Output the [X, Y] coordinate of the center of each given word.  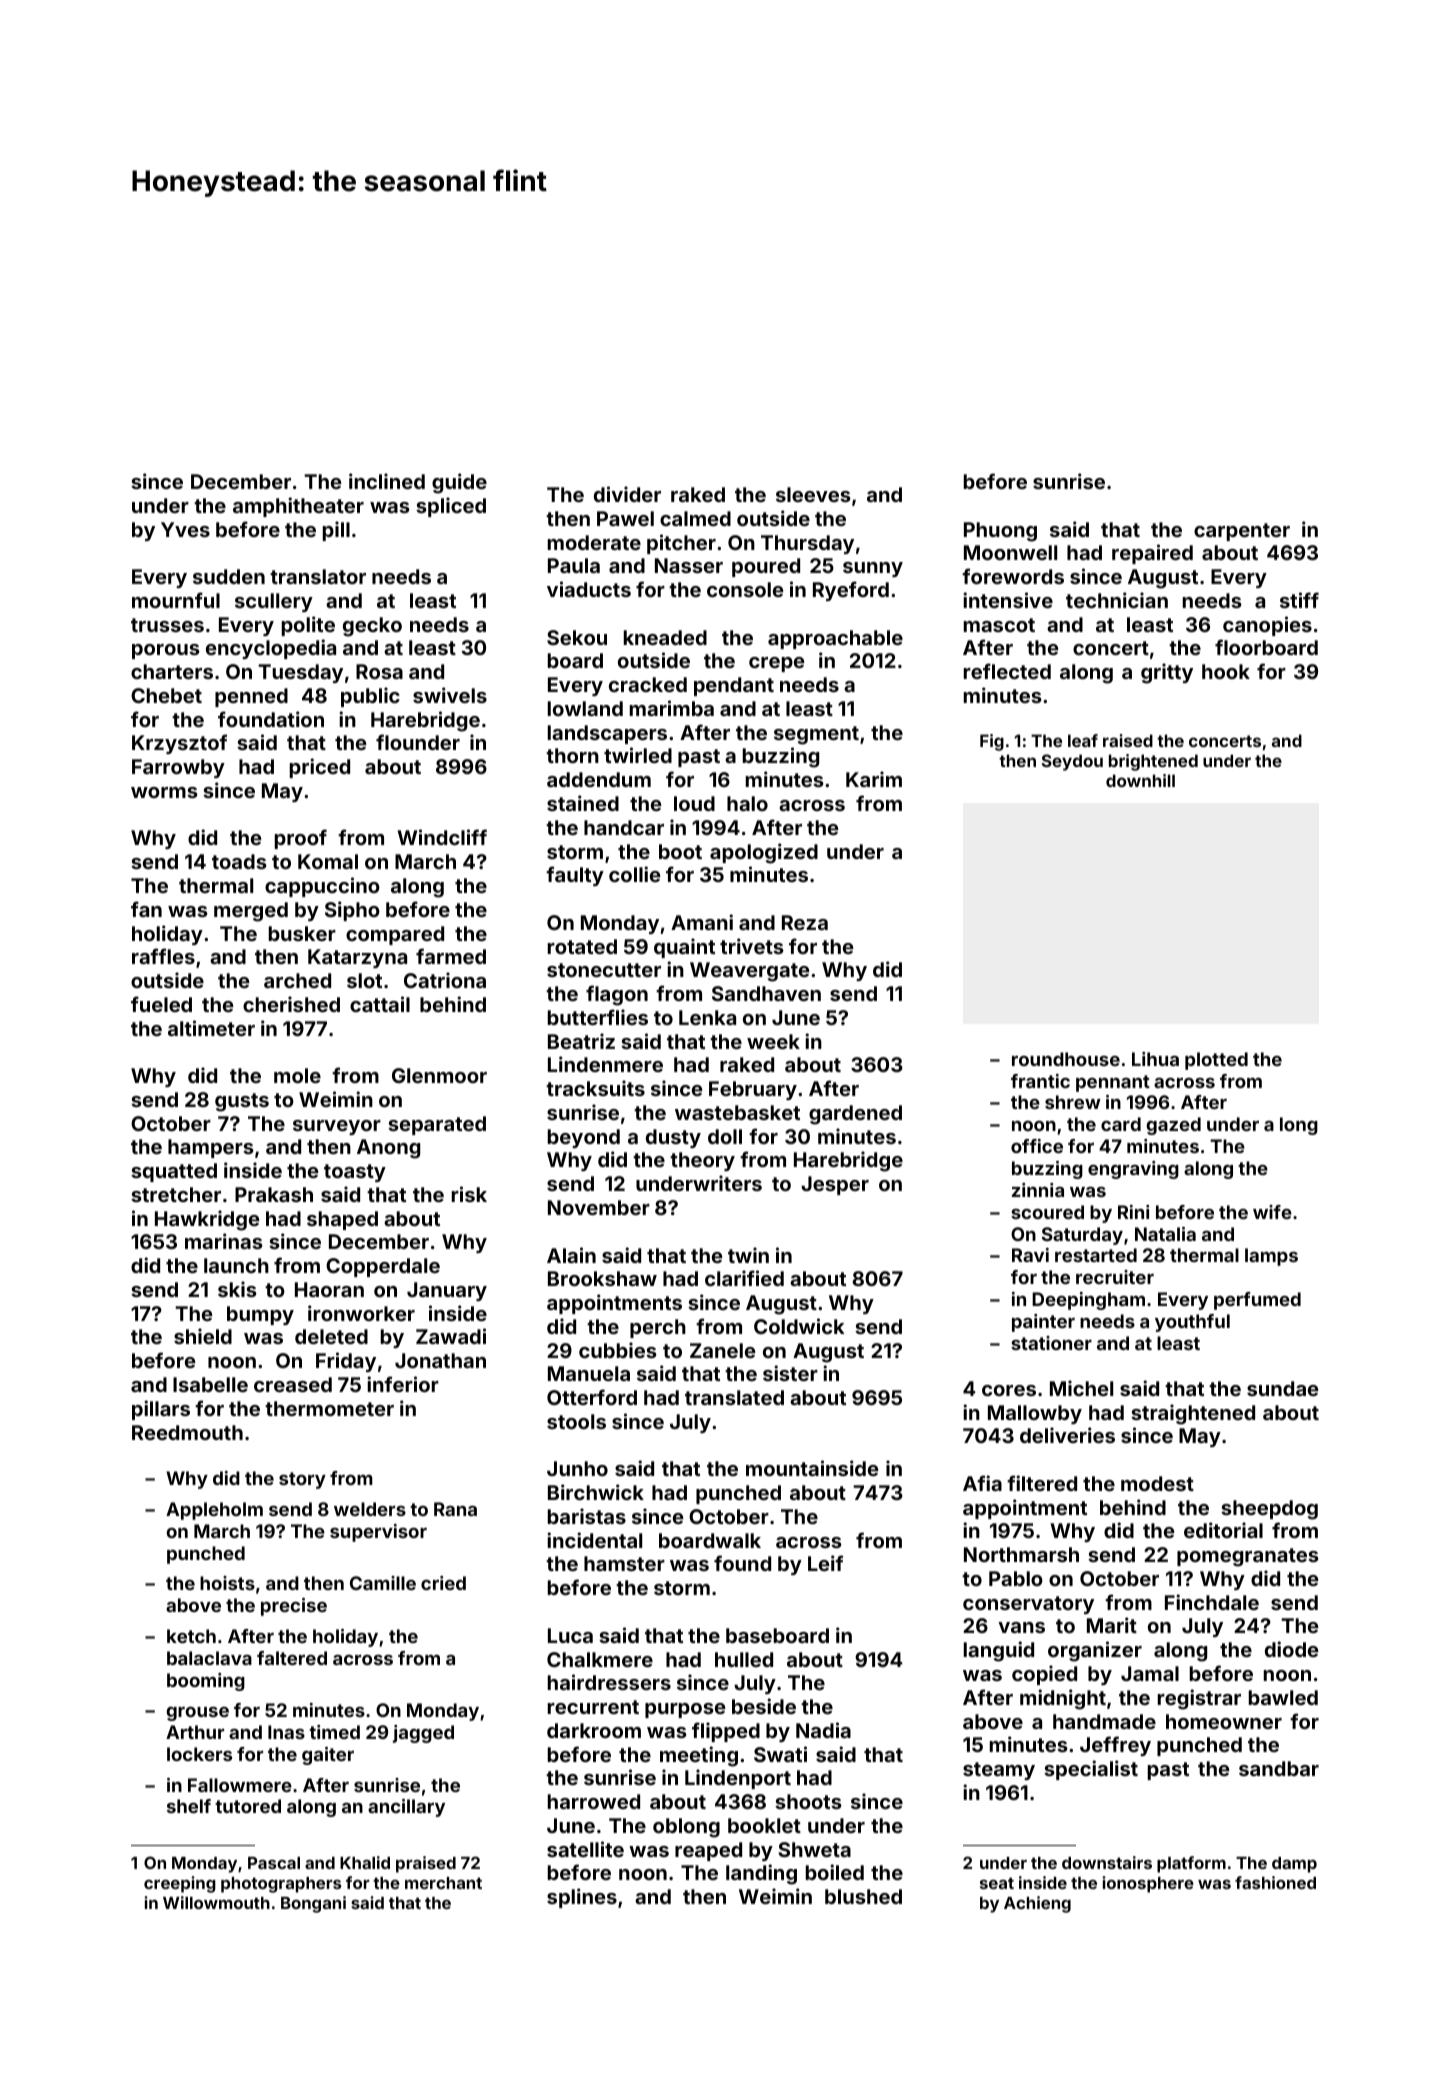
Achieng [1037, 1904]
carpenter [1242, 532]
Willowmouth [216, 1902]
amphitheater [298, 507]
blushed [863, 1896]
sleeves [813, 494]
